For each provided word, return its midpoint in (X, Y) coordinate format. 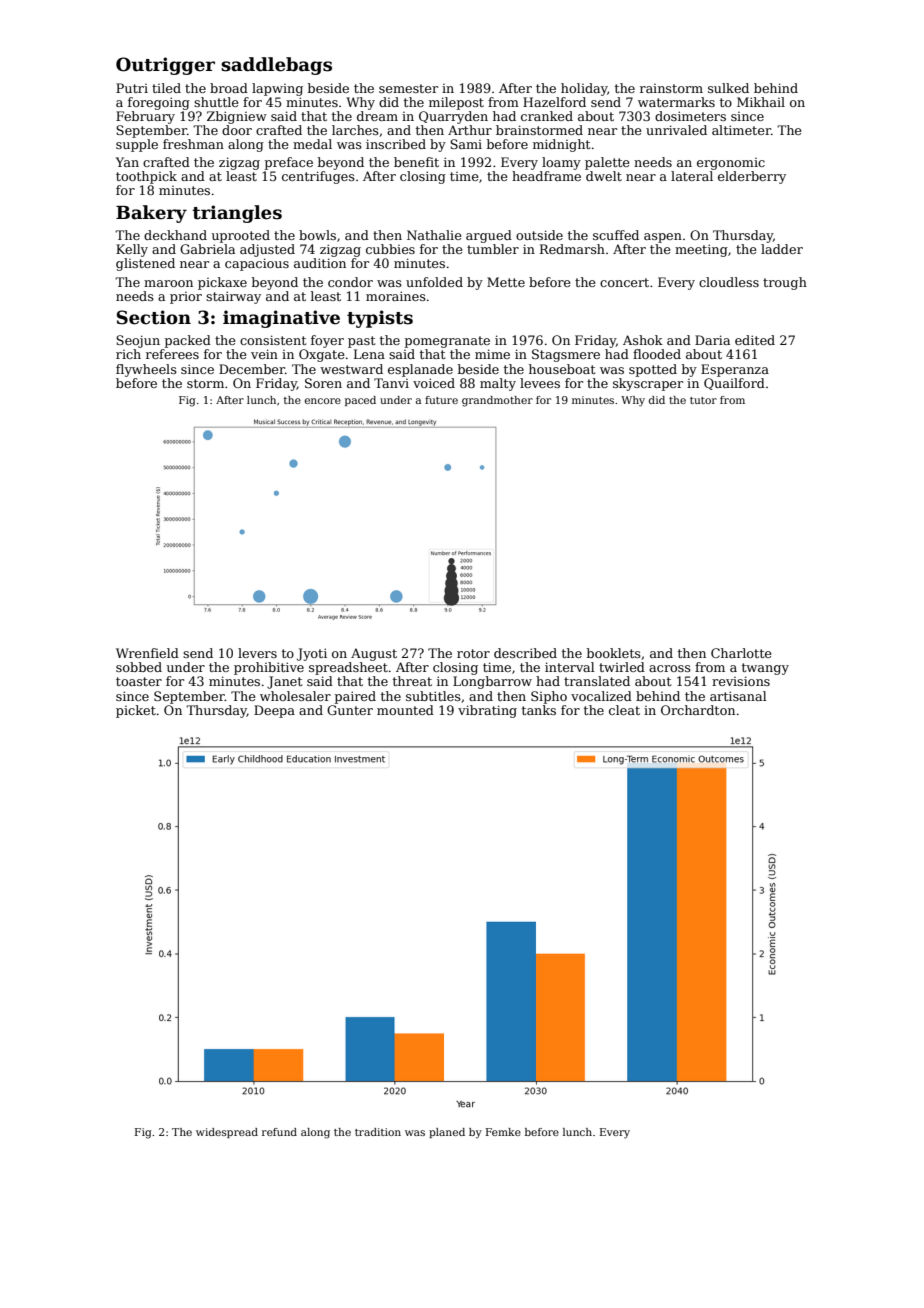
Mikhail (761, 102)
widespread (227, 1133)
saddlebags (276, 66)
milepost (456, 103)
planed (447, 1133)
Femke (503, 1132)
